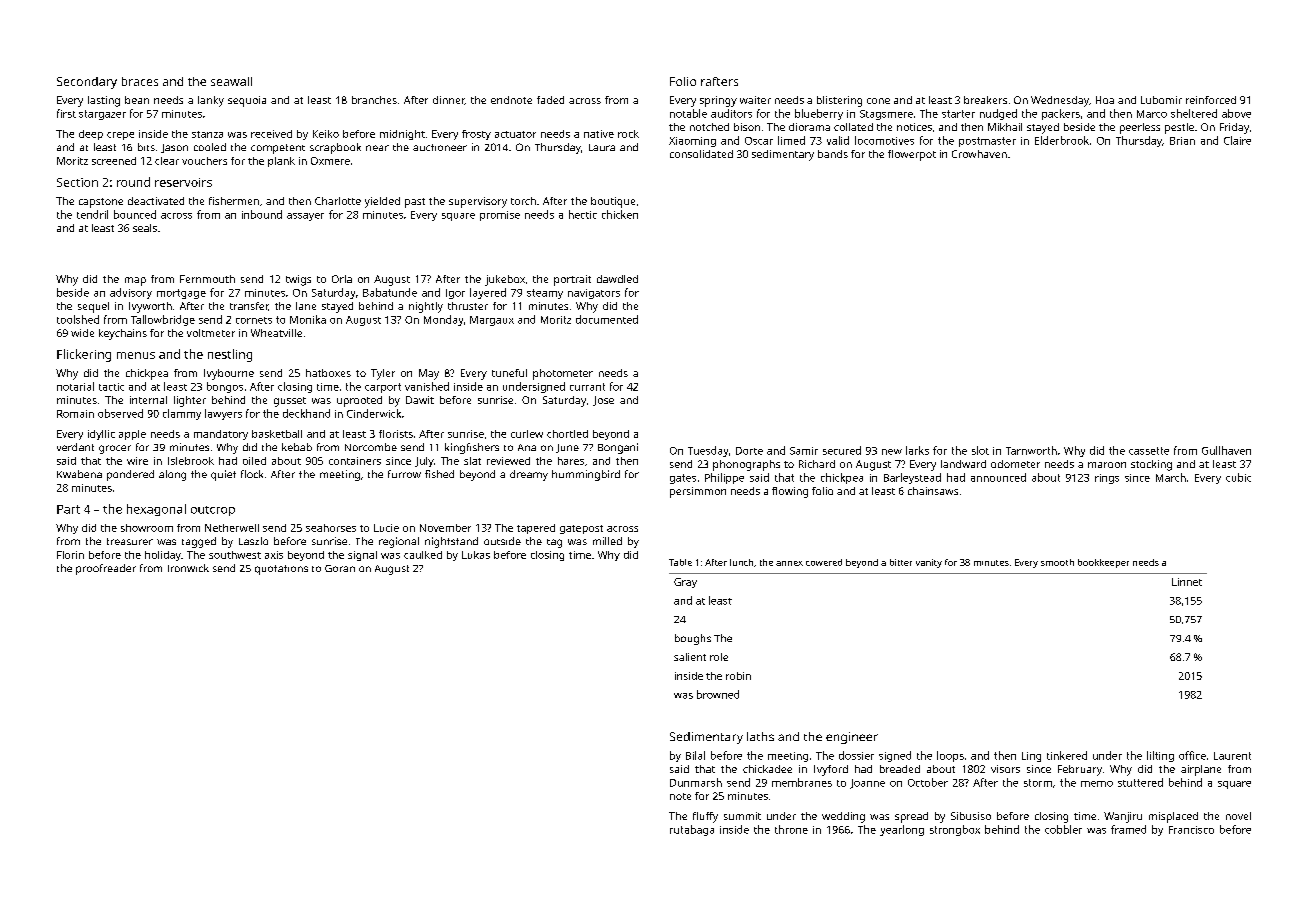 The height and width of the page is (924, 1308). Describe the element at coordinates (140, 81) in the page. I see `braces` at that location.
